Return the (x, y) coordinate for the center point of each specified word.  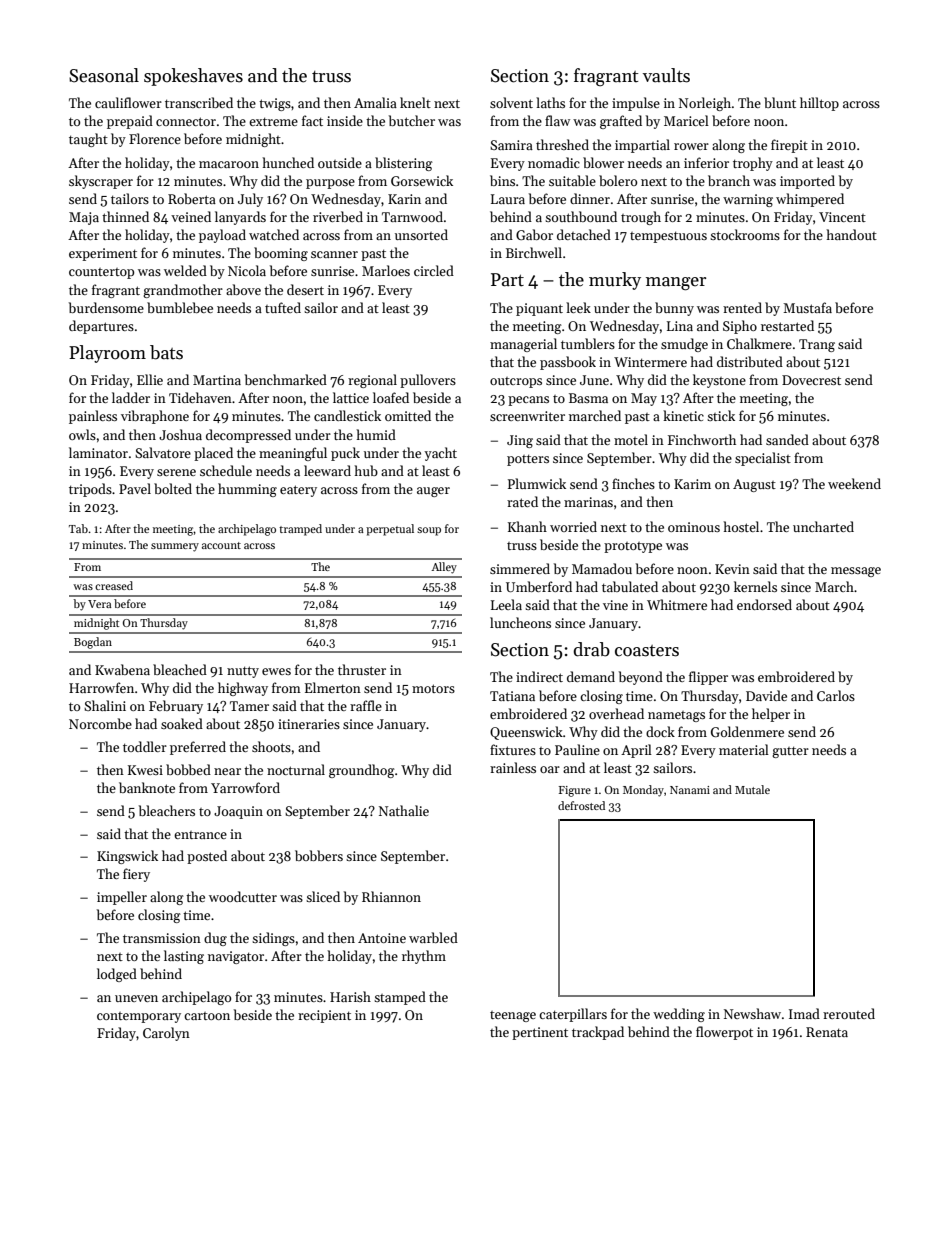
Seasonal (104, 75)
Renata (827, 1032)
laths (550, 102)
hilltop (819, 104)
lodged (117, 975)
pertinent (540, 1033)
